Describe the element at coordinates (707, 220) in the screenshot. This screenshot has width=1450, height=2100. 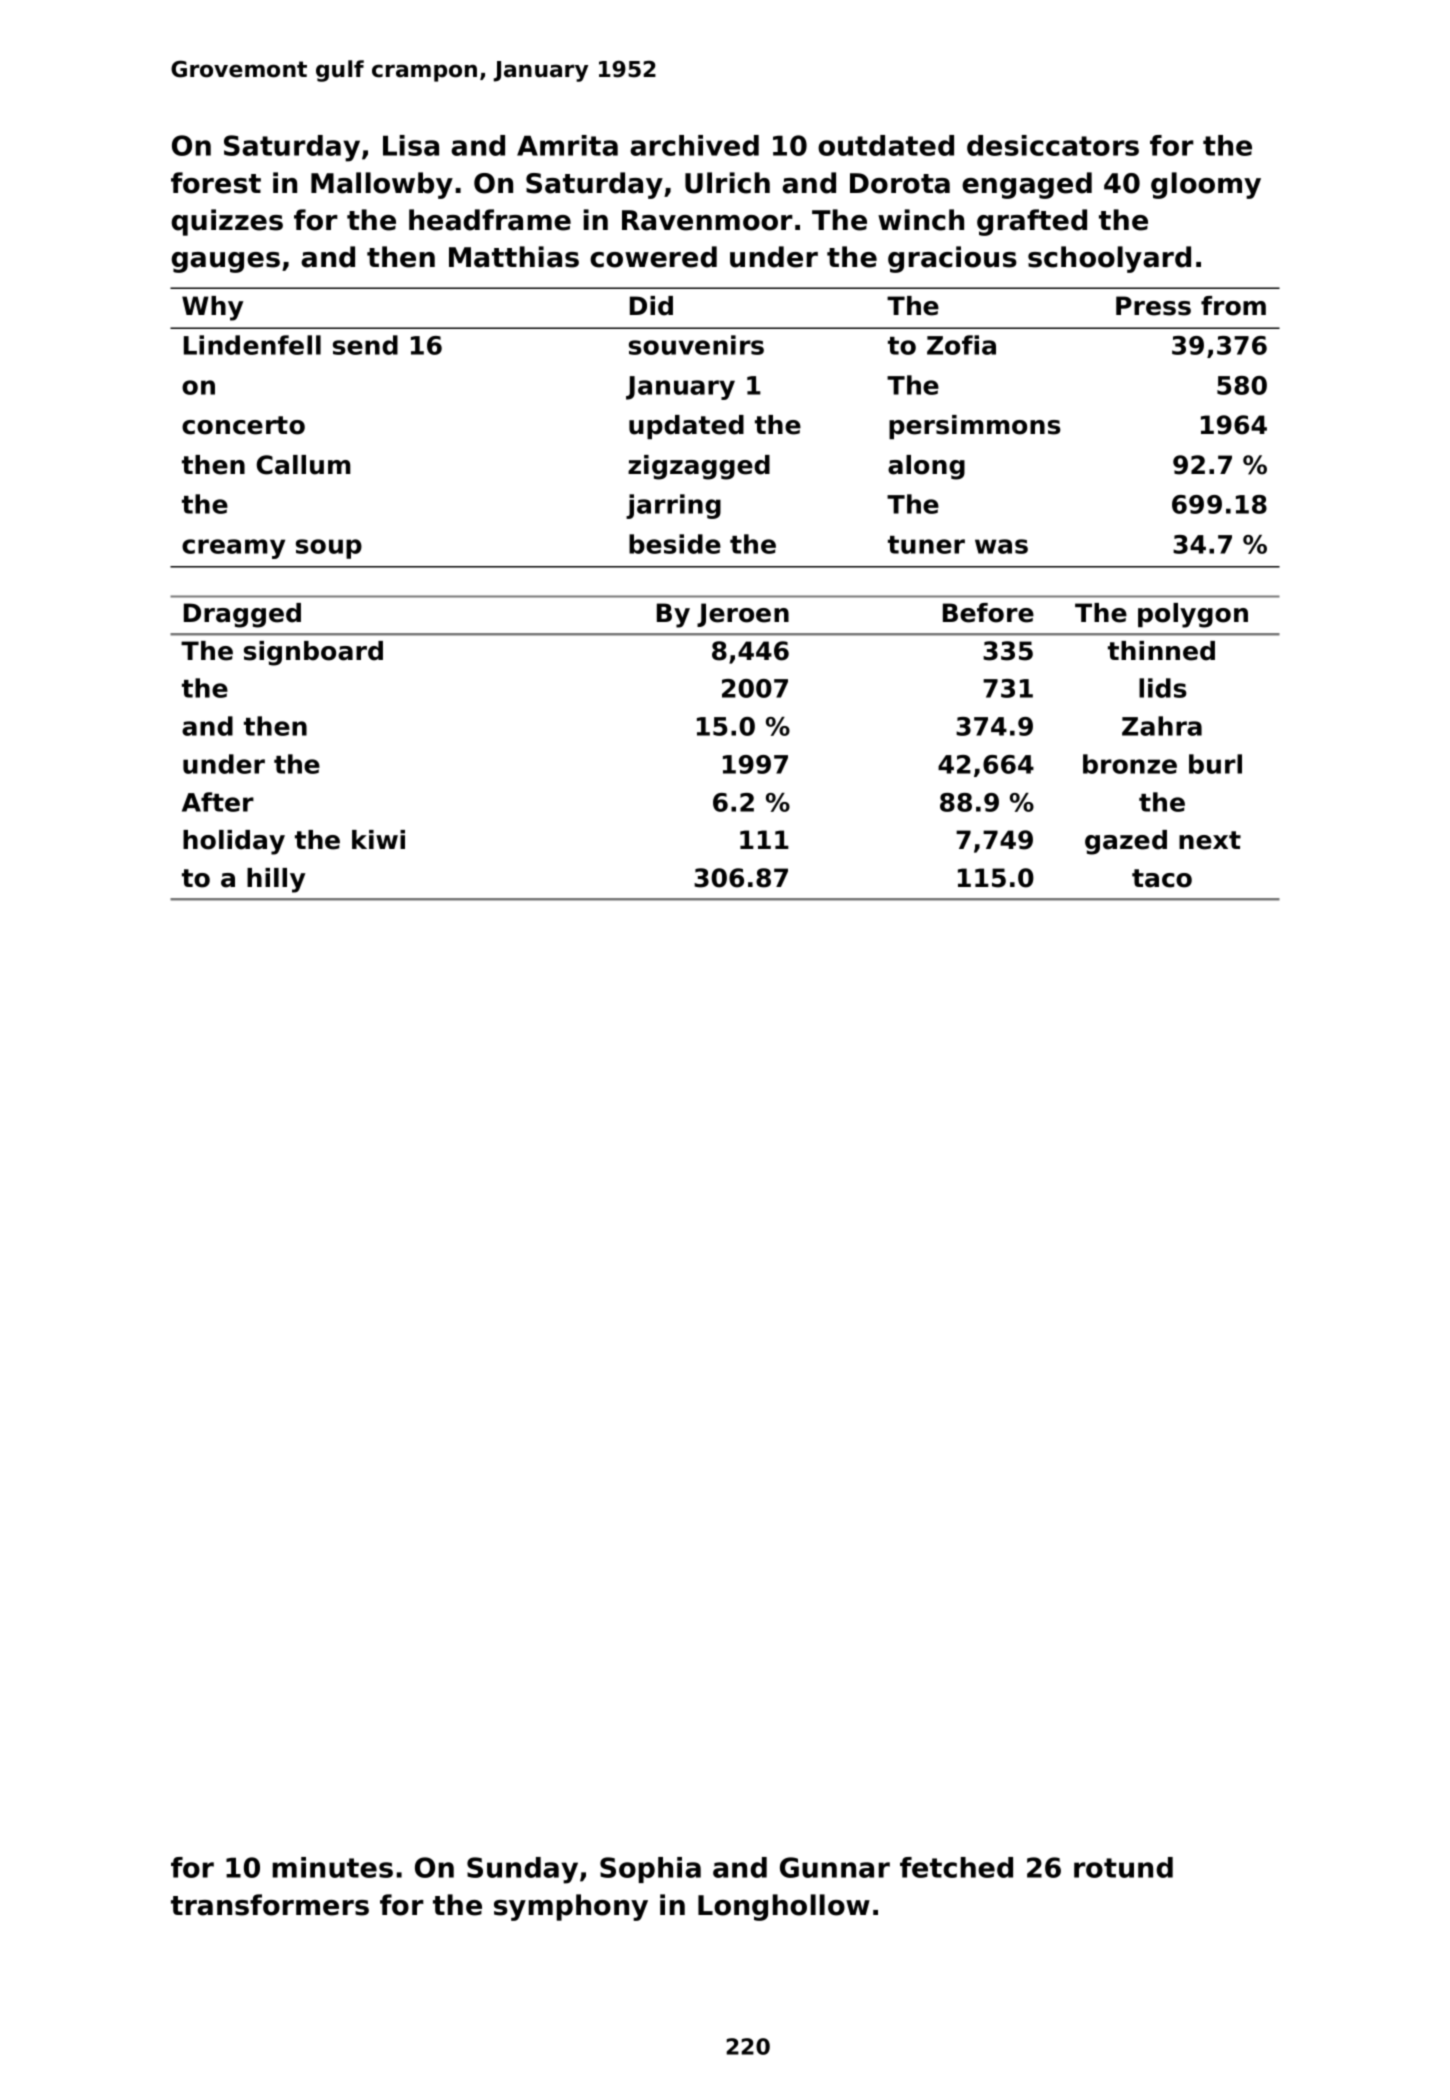
I see `Ravenmoor` at that location.
